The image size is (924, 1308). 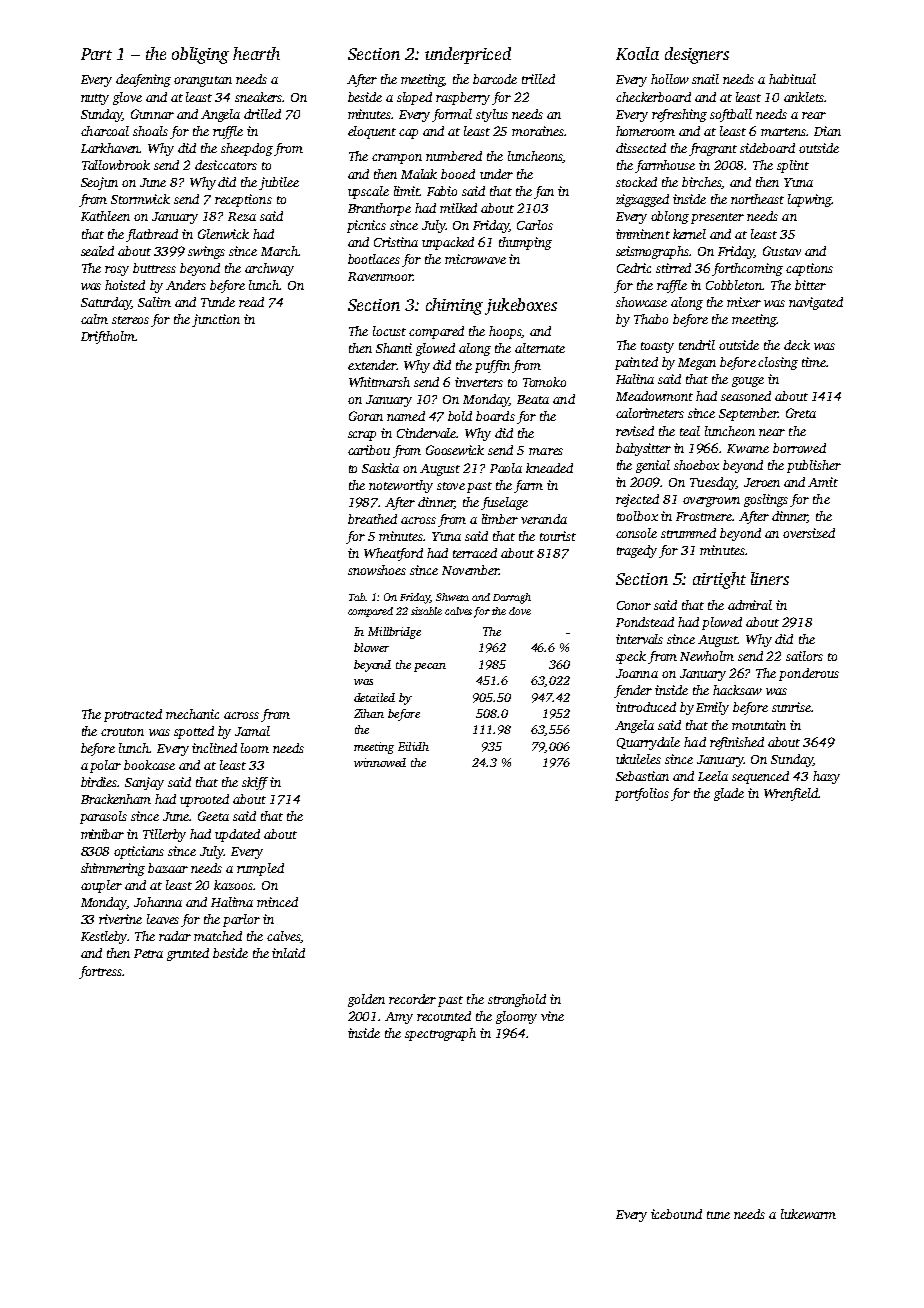 I want to click on mixer, so click(x=744, y=302).
